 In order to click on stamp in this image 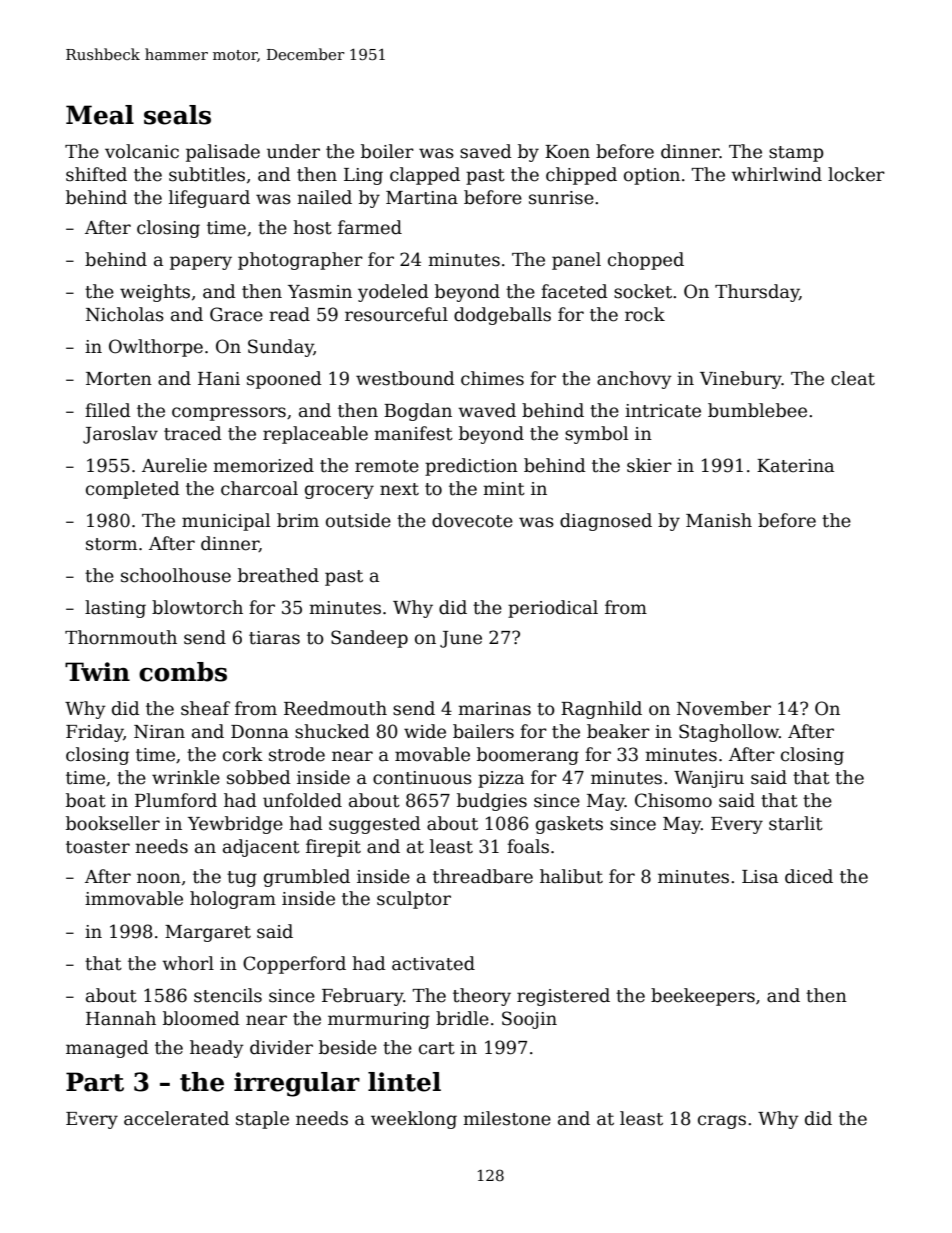, I will do `click(796, 154)`.
